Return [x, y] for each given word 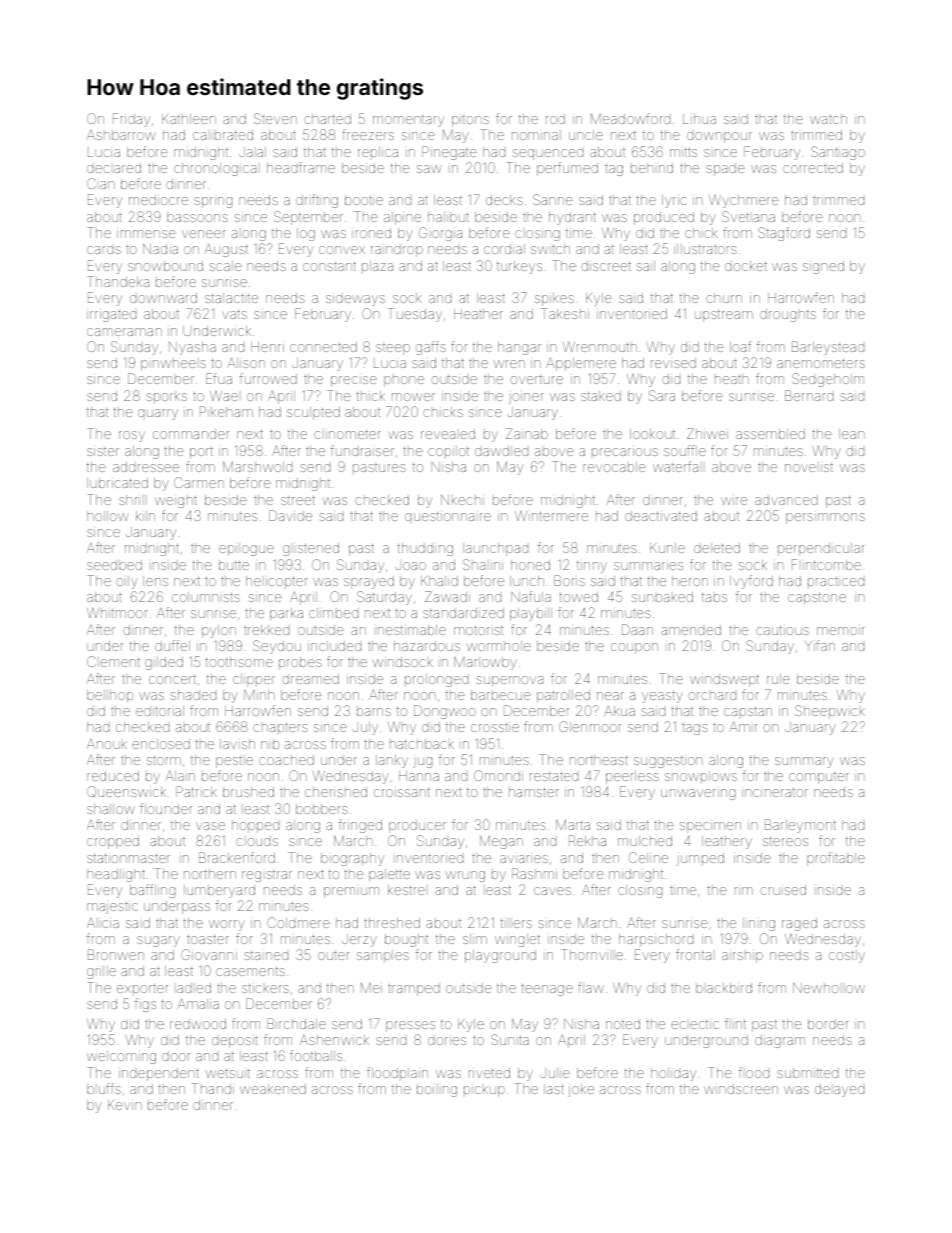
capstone [817, 599]
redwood [198, 1024]
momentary [408, 121]
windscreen [741, 1089]
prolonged [436, 680]
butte [234, 565]
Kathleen [189, 119]
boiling [437, 1091]
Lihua [699, 119]
